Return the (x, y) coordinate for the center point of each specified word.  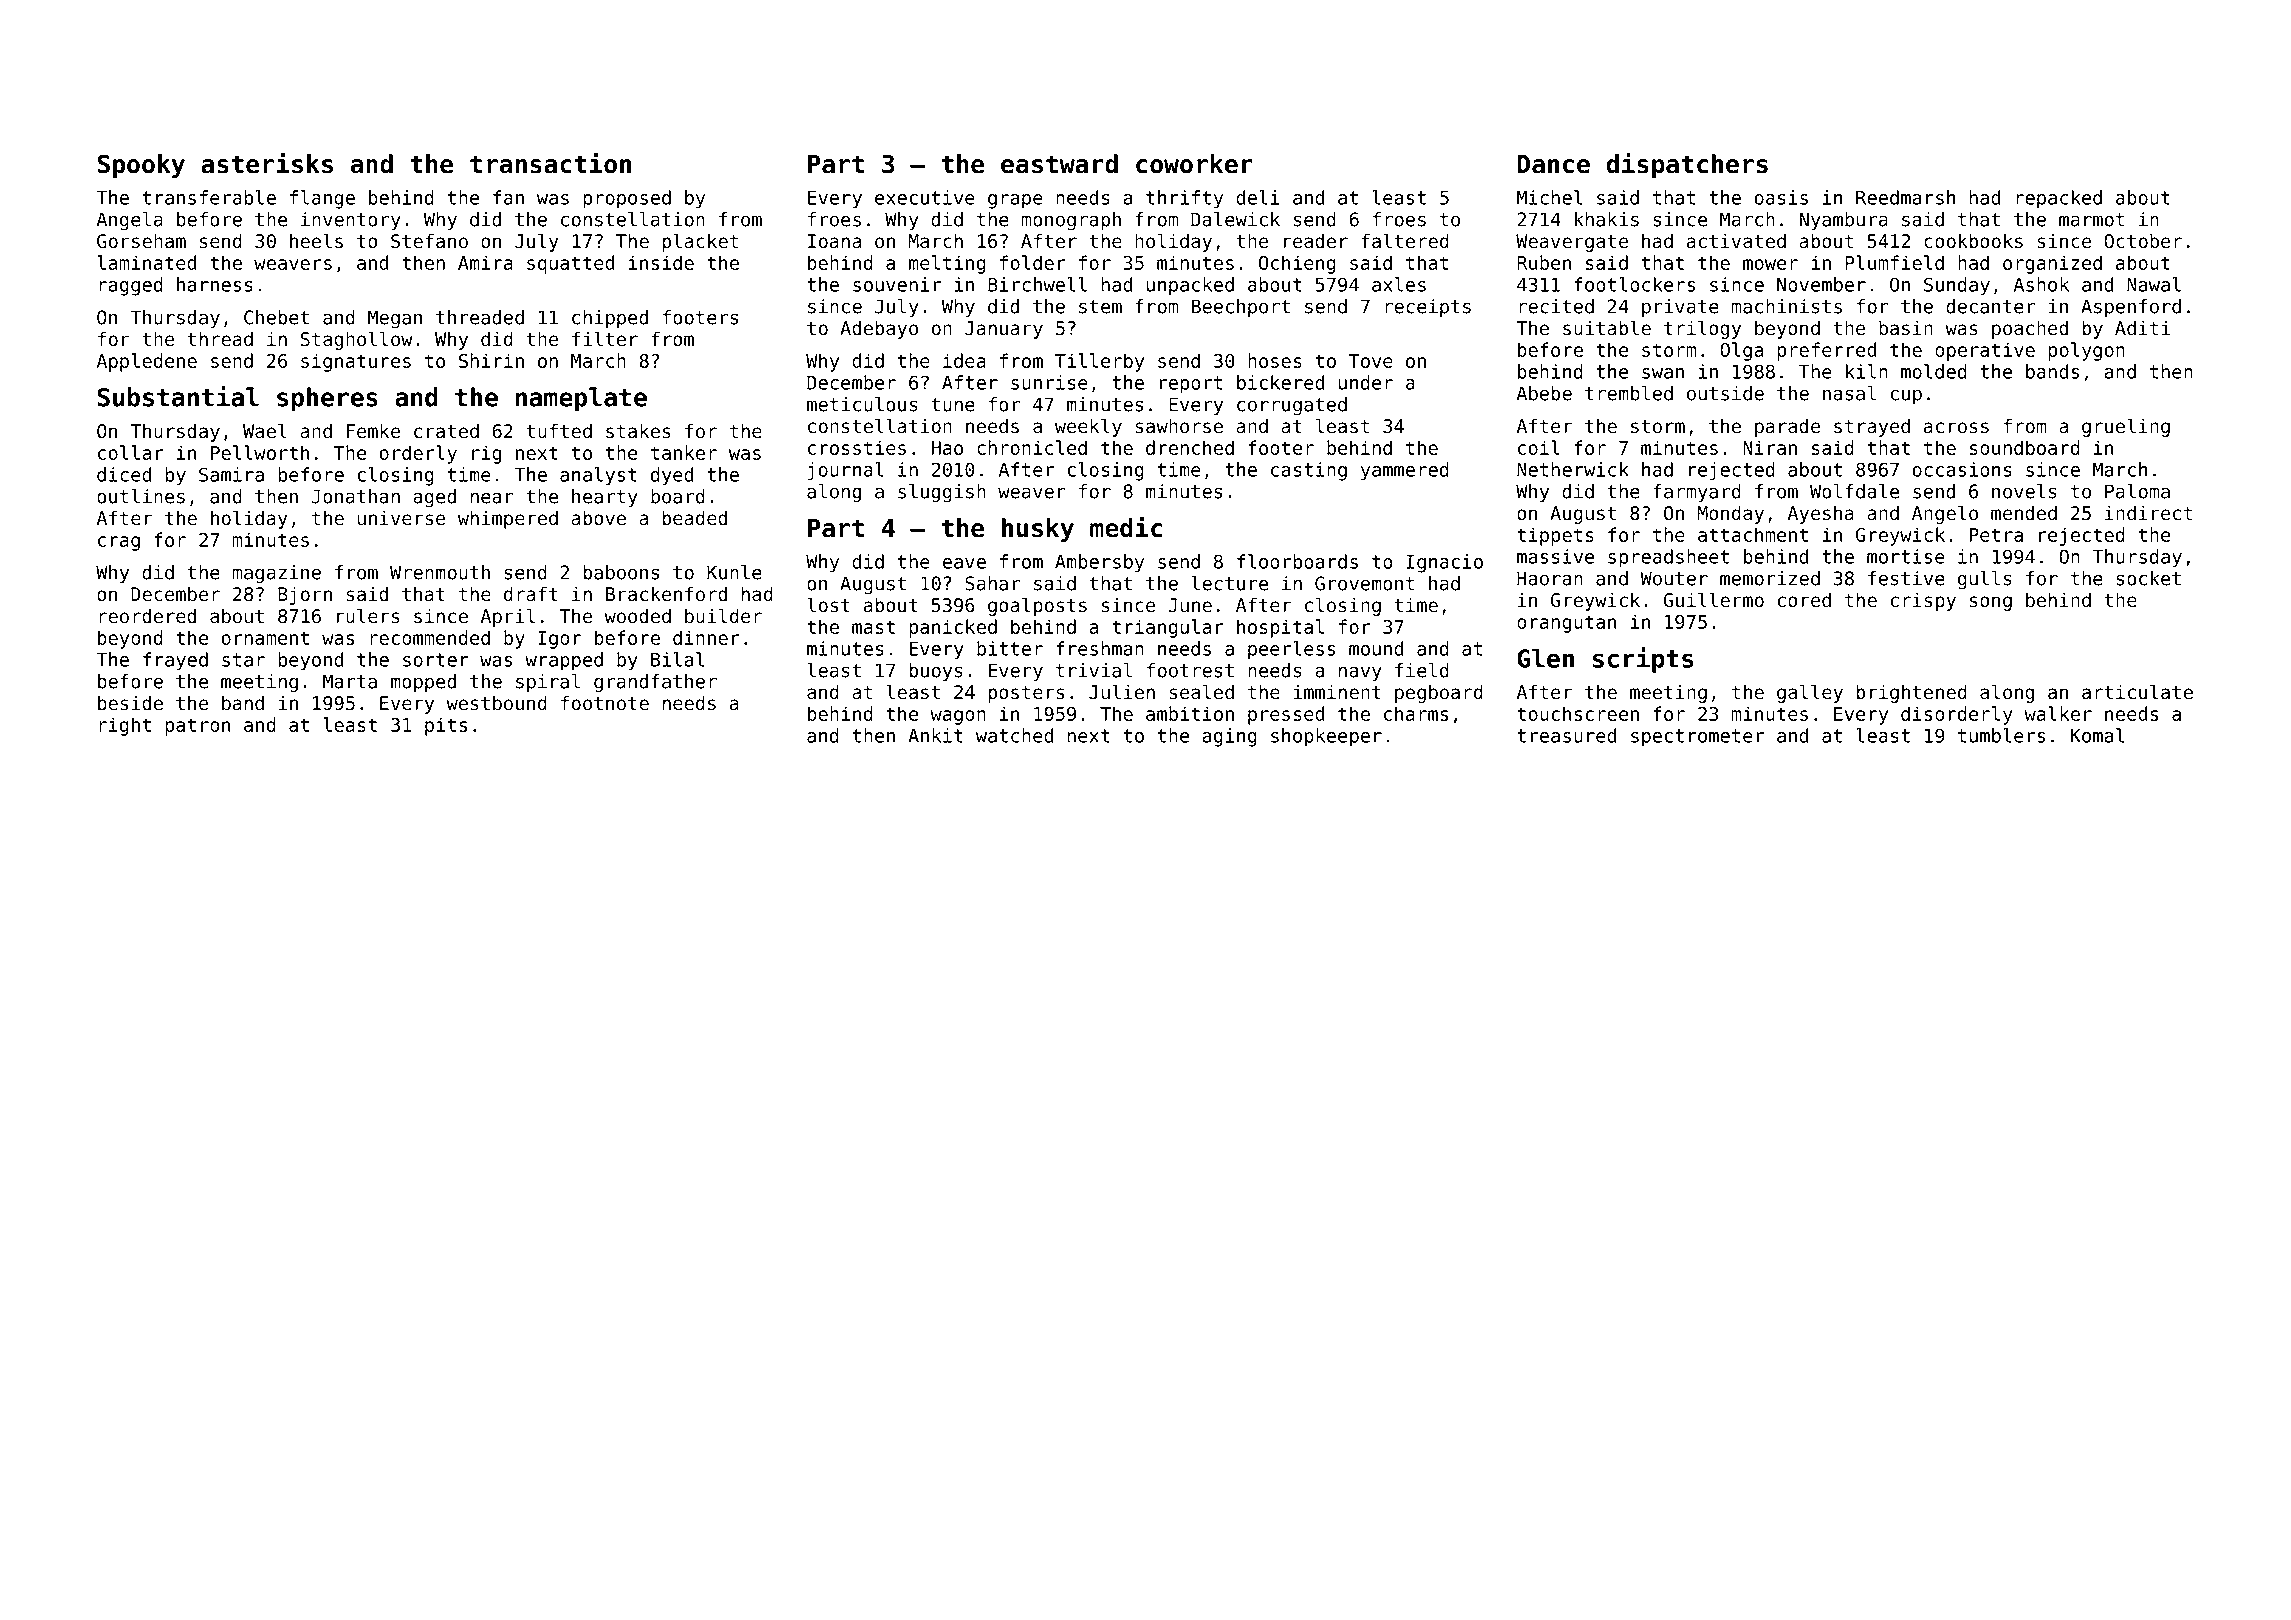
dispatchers (1687, 165)
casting (1309, 471)
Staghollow (357, 340)
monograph (1071, 221)
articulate (2137, 692)
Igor (559, 640)
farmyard (1697, 493)
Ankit (935, 735)
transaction (550, 163)
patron (197, 727)
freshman (1100, 648)
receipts (1428, 308)
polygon (2086, 351)
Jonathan (355, 496)
